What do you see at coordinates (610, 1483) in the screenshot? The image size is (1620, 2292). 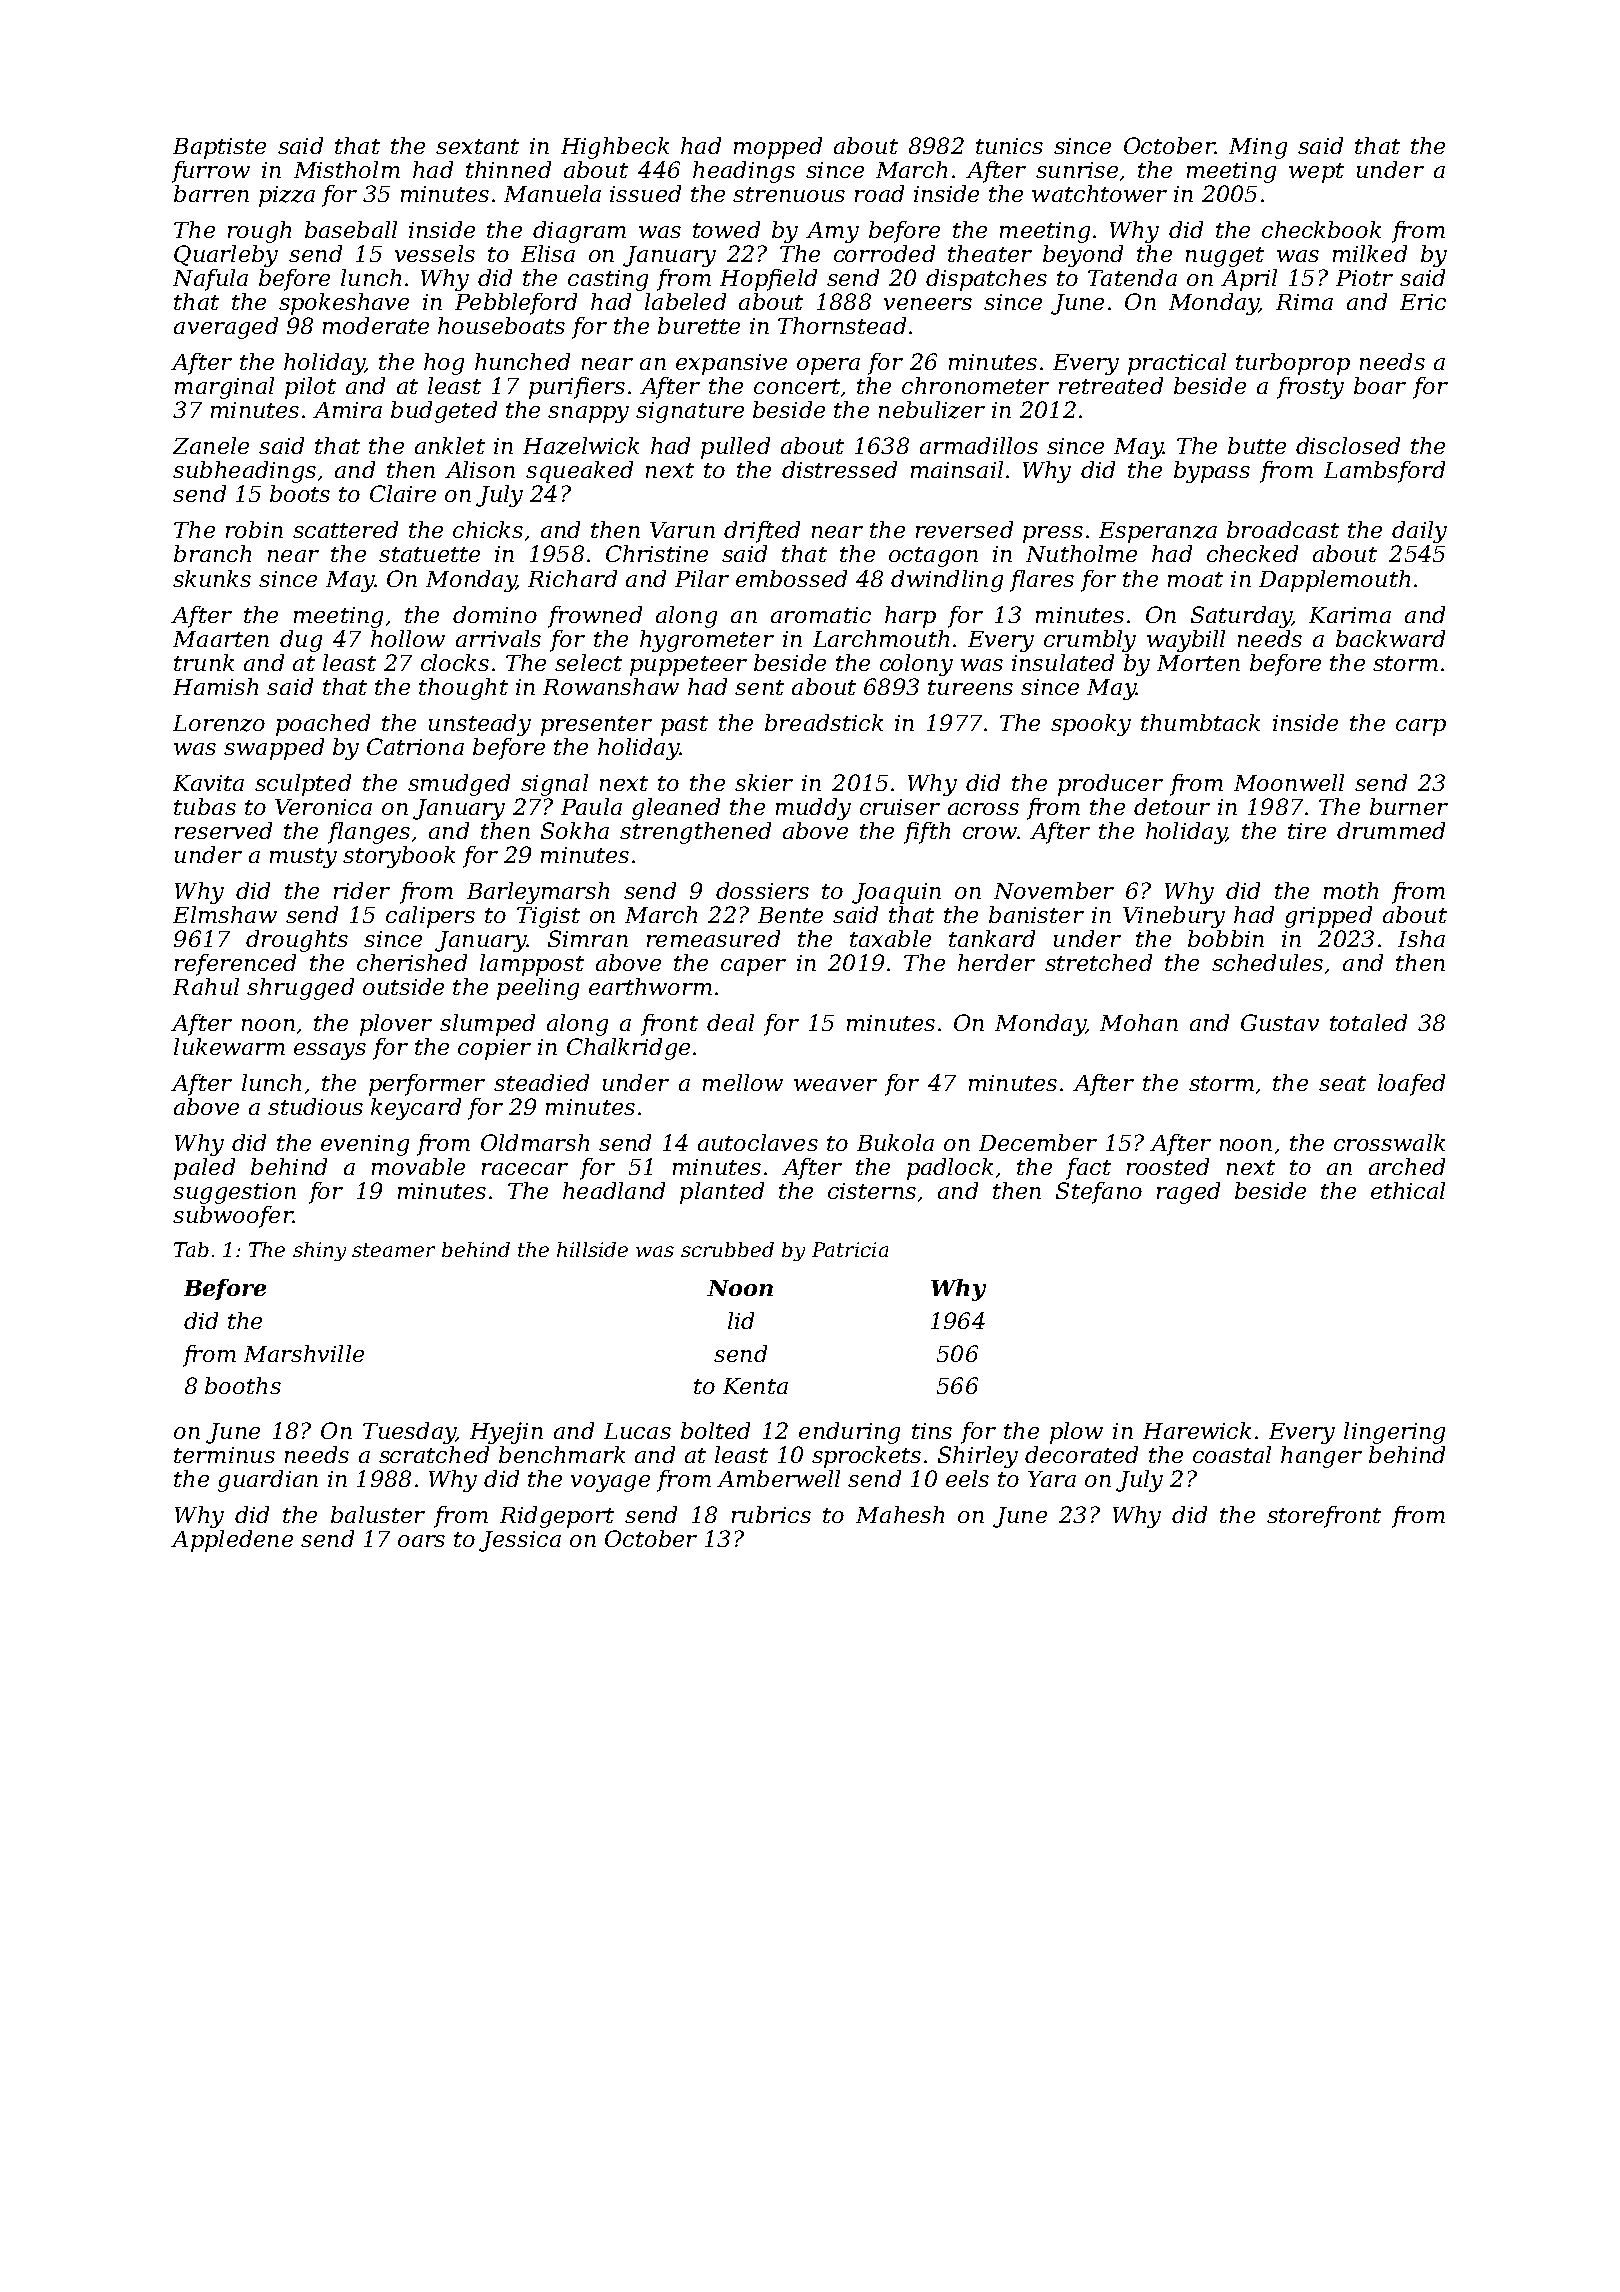 I see `voyage` at bounding box center [610, 1483].
